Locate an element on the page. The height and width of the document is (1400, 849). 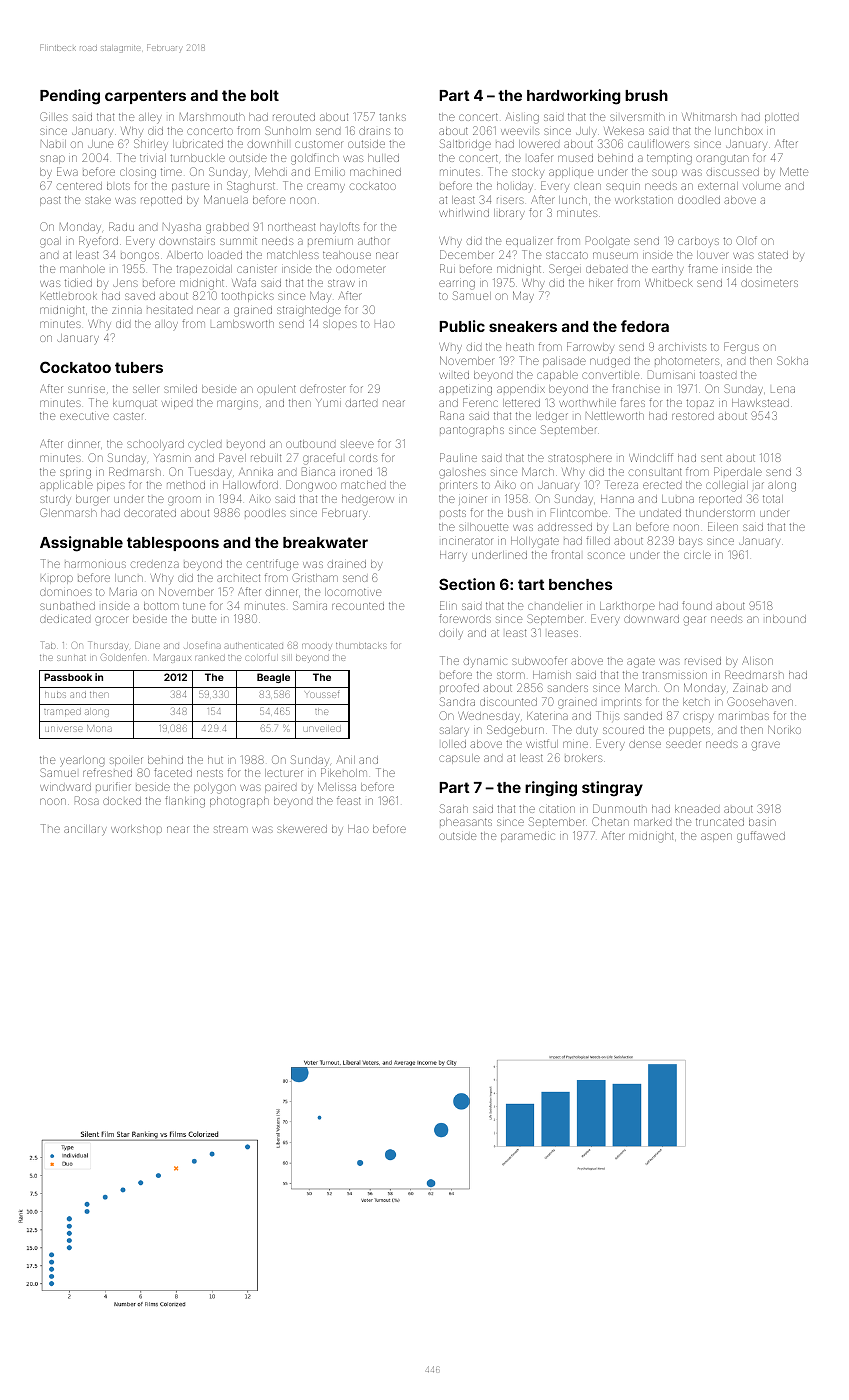
toasted is located at coordinates (718, 375).
